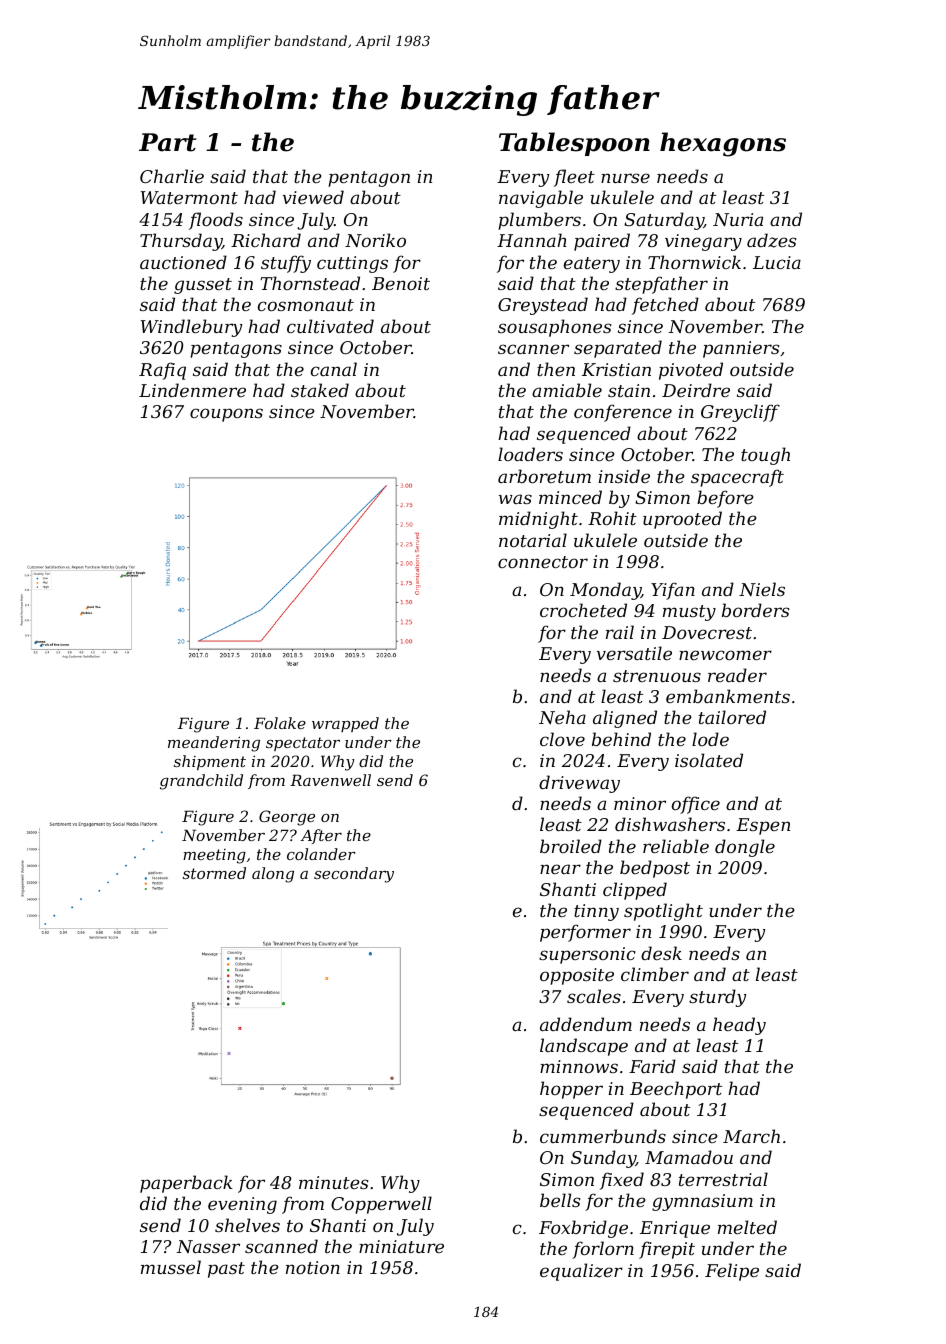 The height and width of the image is (1344, 946). Describe the element at coordinates (192, 390) in the image. I see `Lindenmere` at that location.
